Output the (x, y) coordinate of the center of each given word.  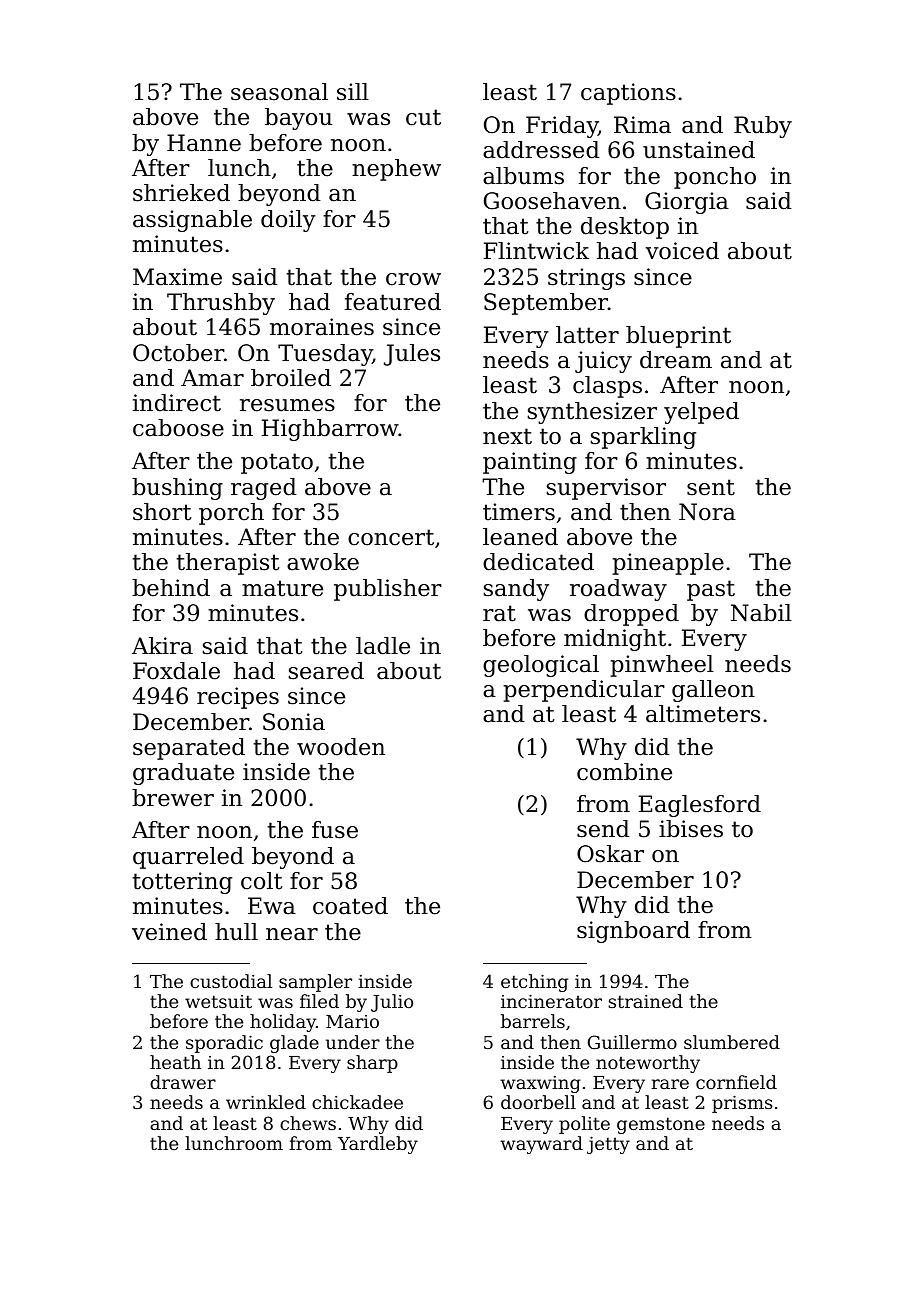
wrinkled (266, 1102)
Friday (562, 127)
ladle (383, 646)
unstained (699, 150)
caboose (178, 428)
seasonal (279, 92)
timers (519, 512)
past (711, 590)
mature (282, 588)
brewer (173, 798)
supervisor (606, 489)
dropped (631, 615)
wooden (341, 747)
